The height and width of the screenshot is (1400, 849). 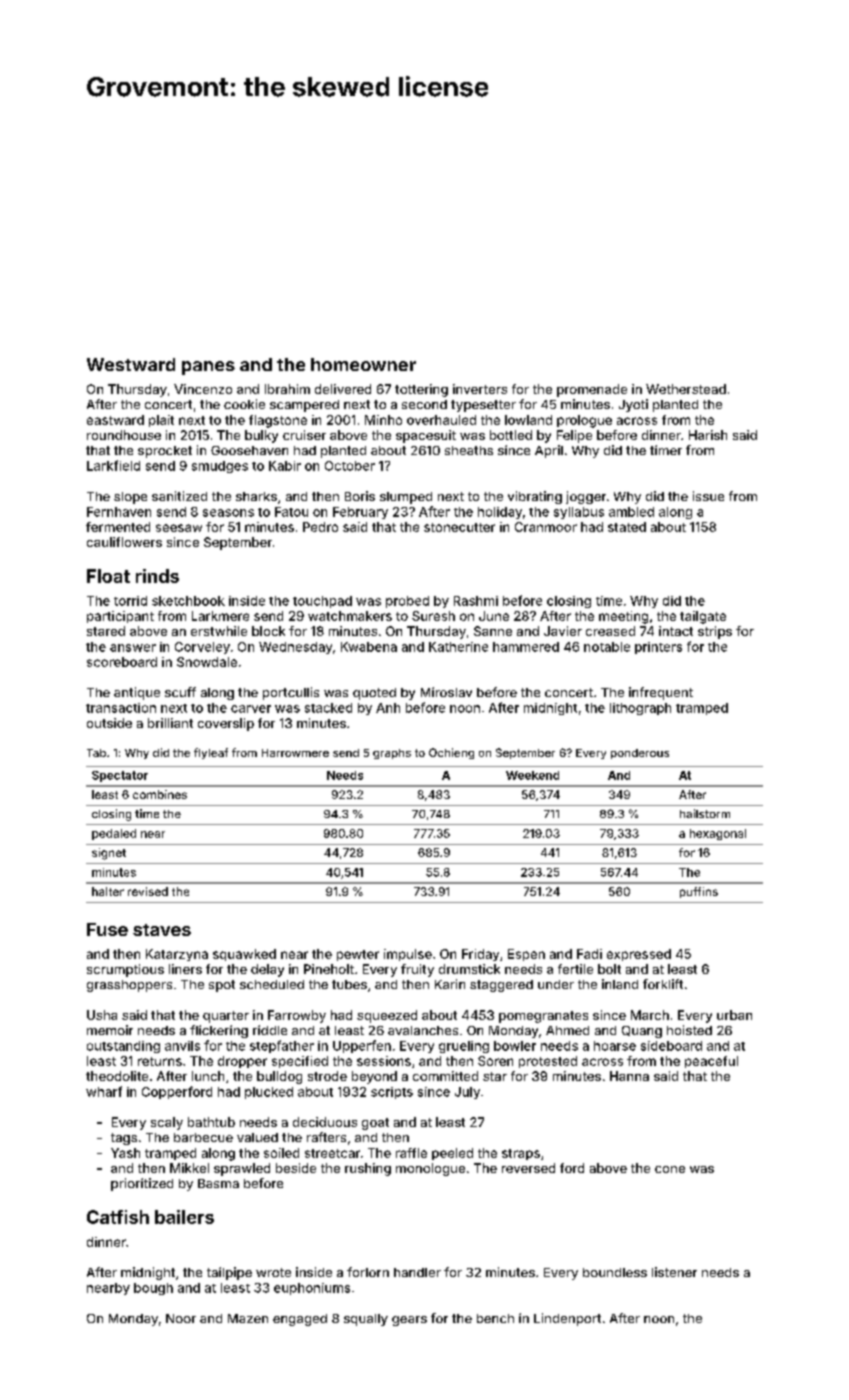 What do you see at coordinates (610, 631) in the screenshot?
I see `creased` at bounding box center [610, 631].
